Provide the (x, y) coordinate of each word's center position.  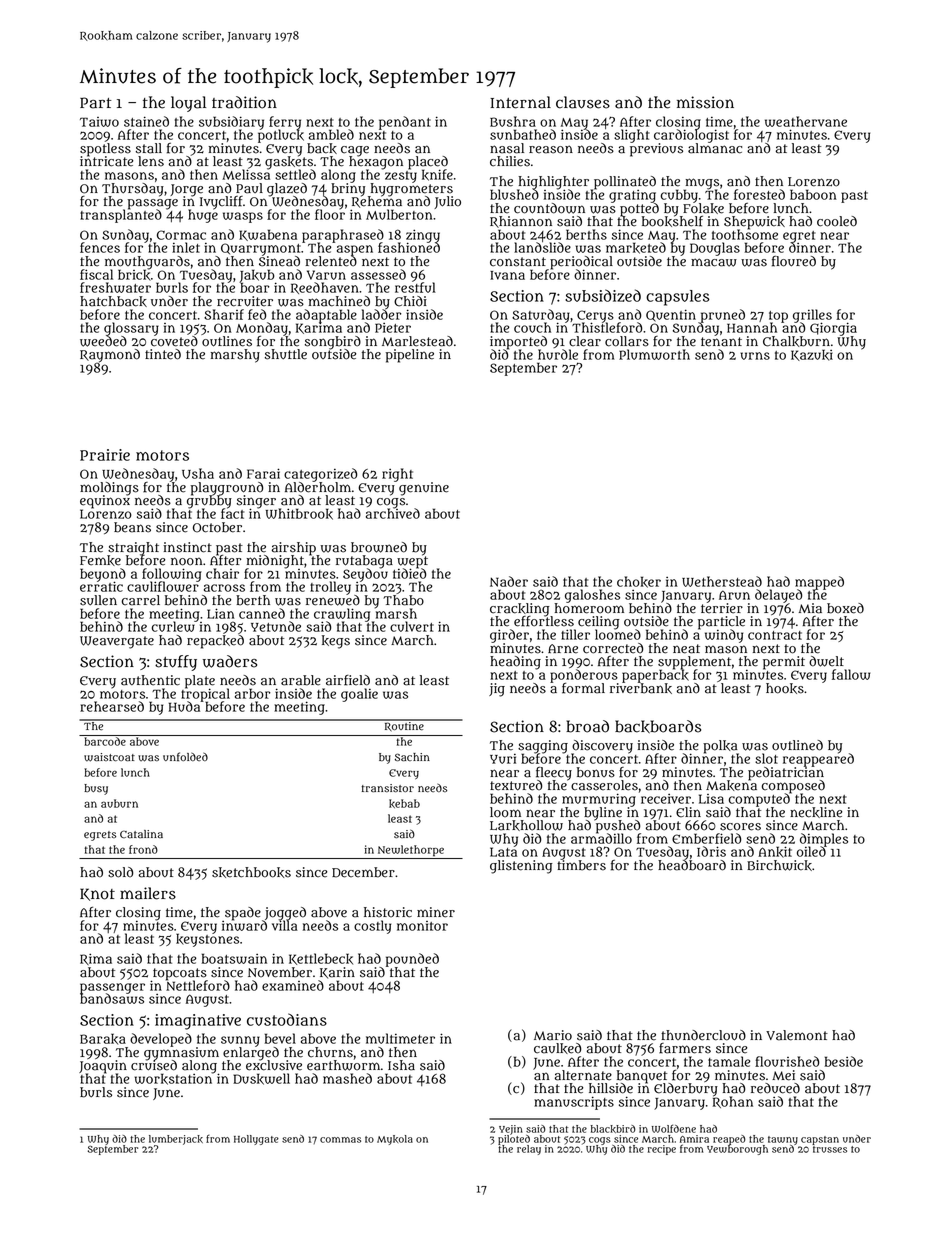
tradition (244, 102)
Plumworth (654, 354)
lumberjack (176, 1140)
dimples (824, 840)
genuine (424, 489)
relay (529, 1150)
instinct (187, 547)
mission (705, 102)
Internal (520, 102)
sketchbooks (251, 872)
